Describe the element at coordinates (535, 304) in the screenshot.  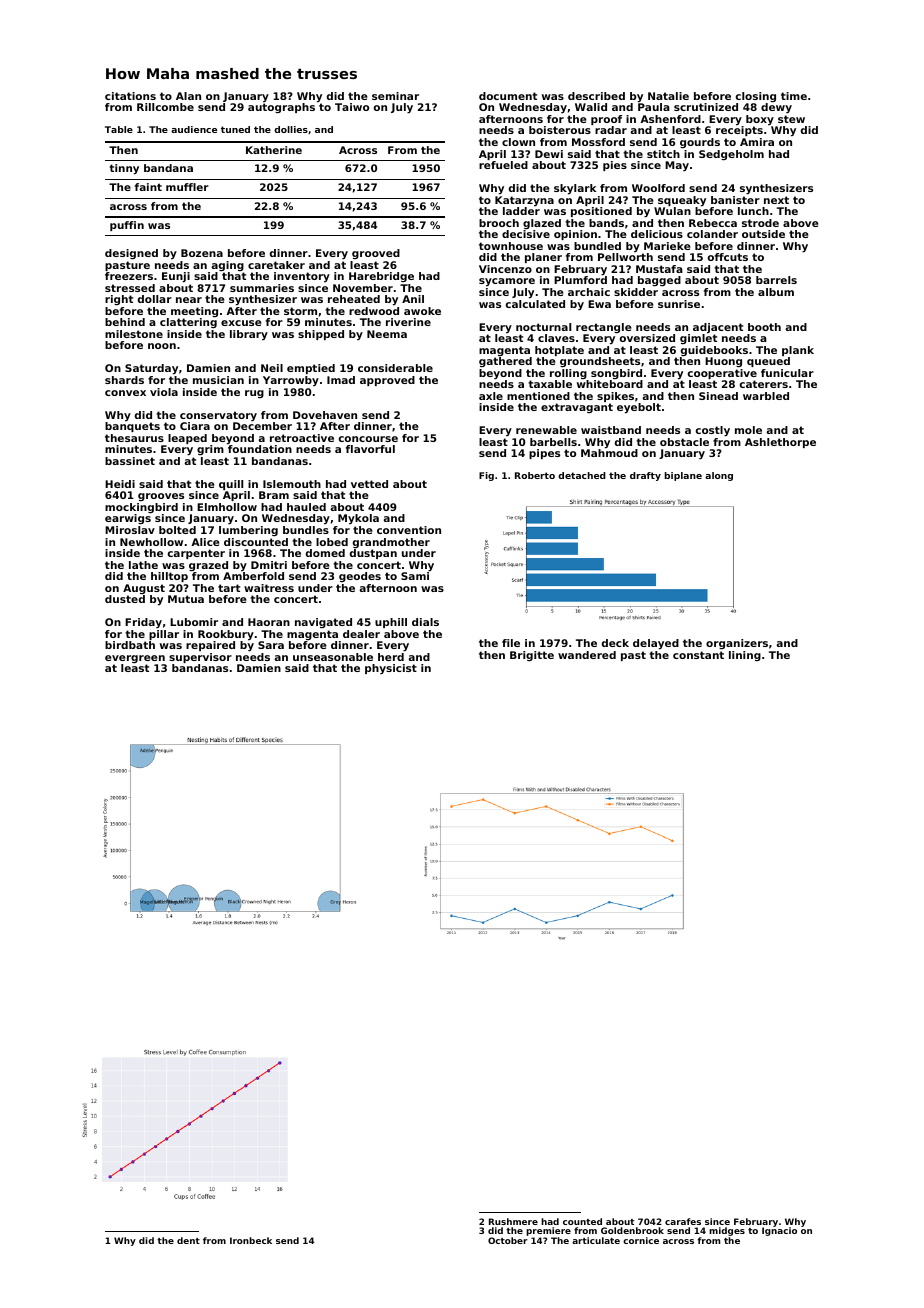
I see `calculated` at that location.
